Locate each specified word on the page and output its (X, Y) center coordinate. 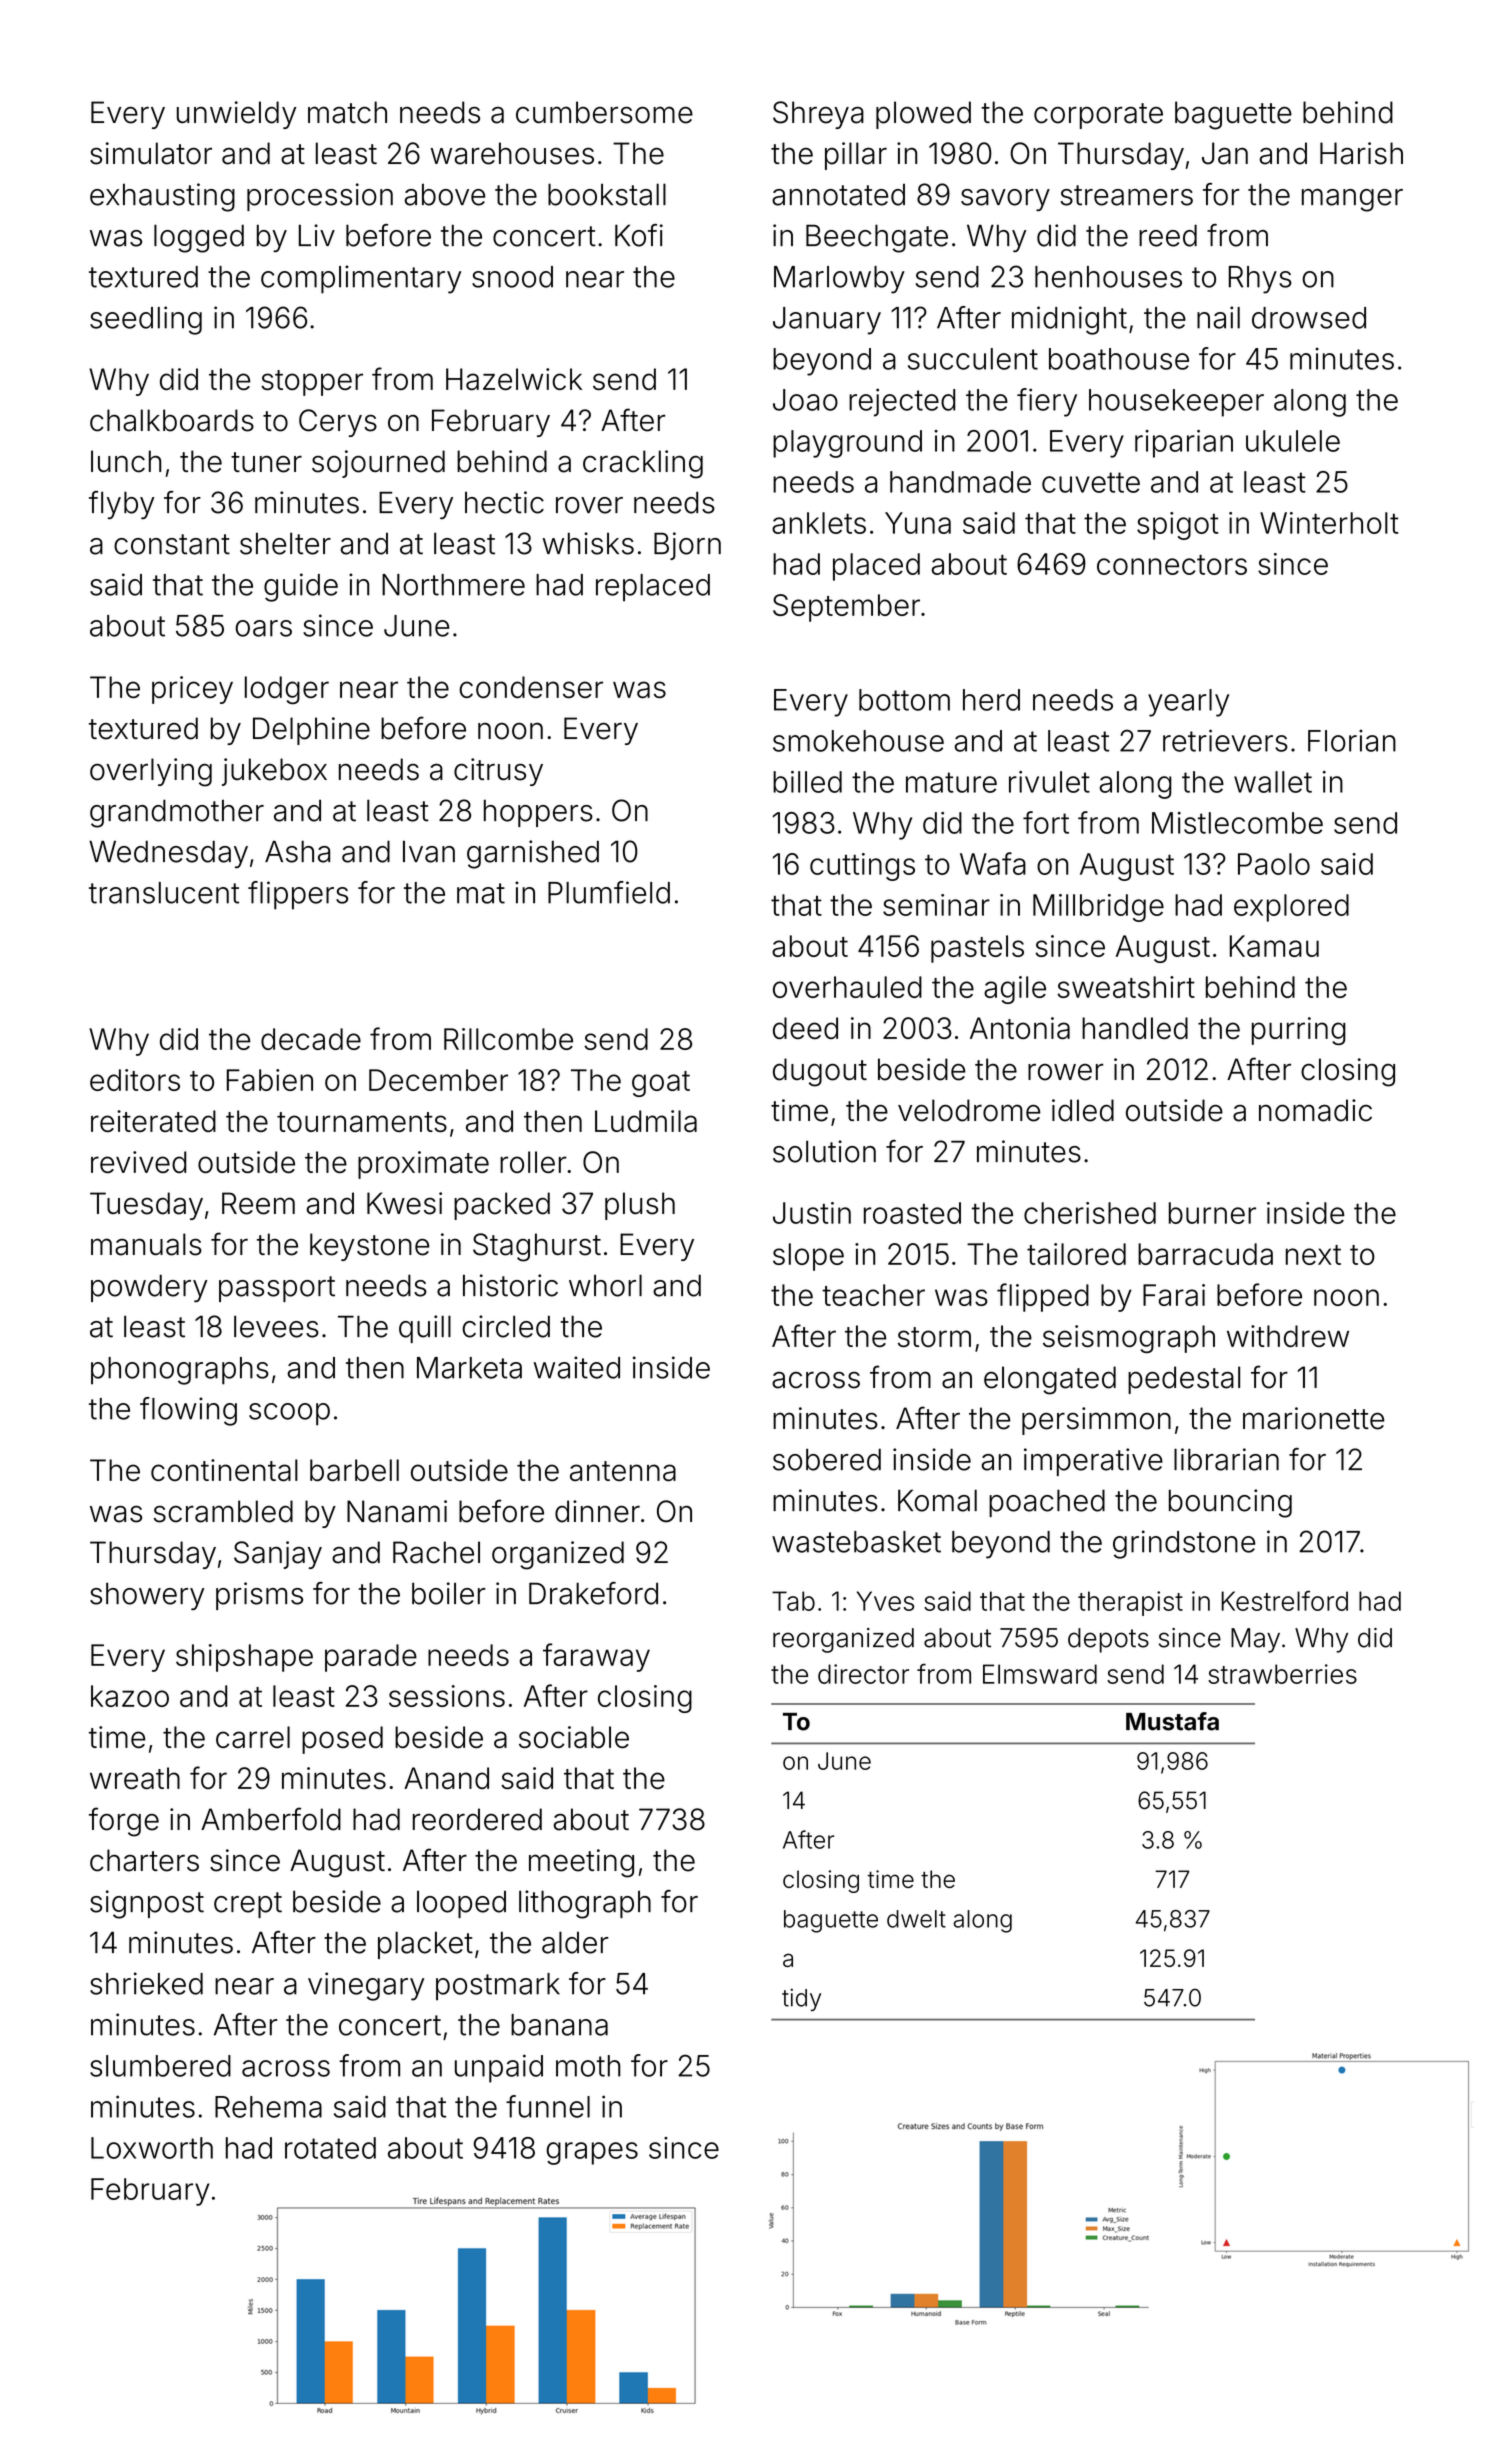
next (1313, 1255)
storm (934, 1337)
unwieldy (236, 115)
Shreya (818, 115)
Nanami (397, 1511)
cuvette (1091, 482)
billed (807, 782)
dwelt (916, 1919)
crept (248, 1905)
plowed (923, 115)
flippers (298, 895)
